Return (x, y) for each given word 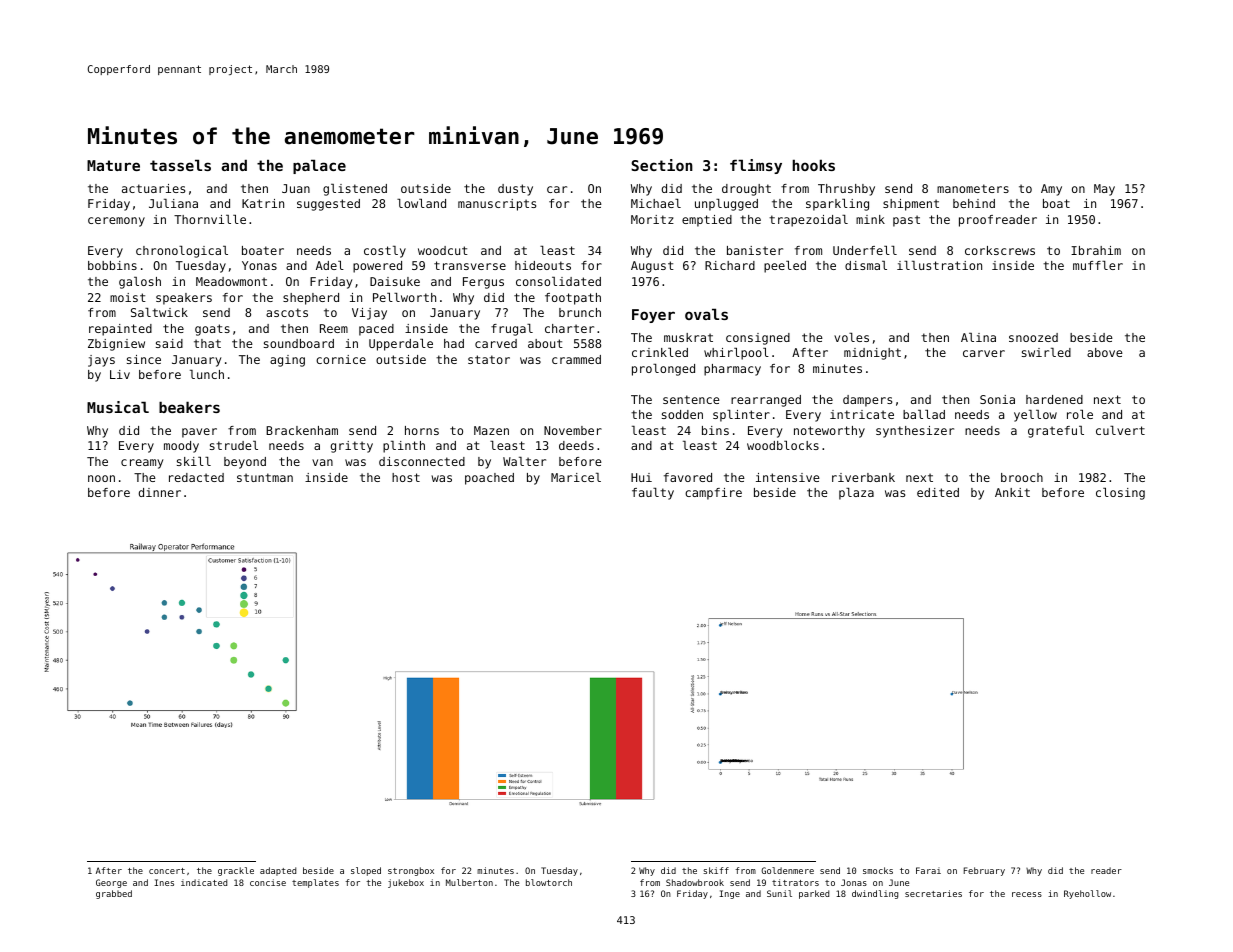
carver (984, 353)
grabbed (114, 894)
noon (101, 478)
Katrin (263, 203)
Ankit (1012, 492)
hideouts (543, 265)
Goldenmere (787, 870)
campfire (713, 494)
